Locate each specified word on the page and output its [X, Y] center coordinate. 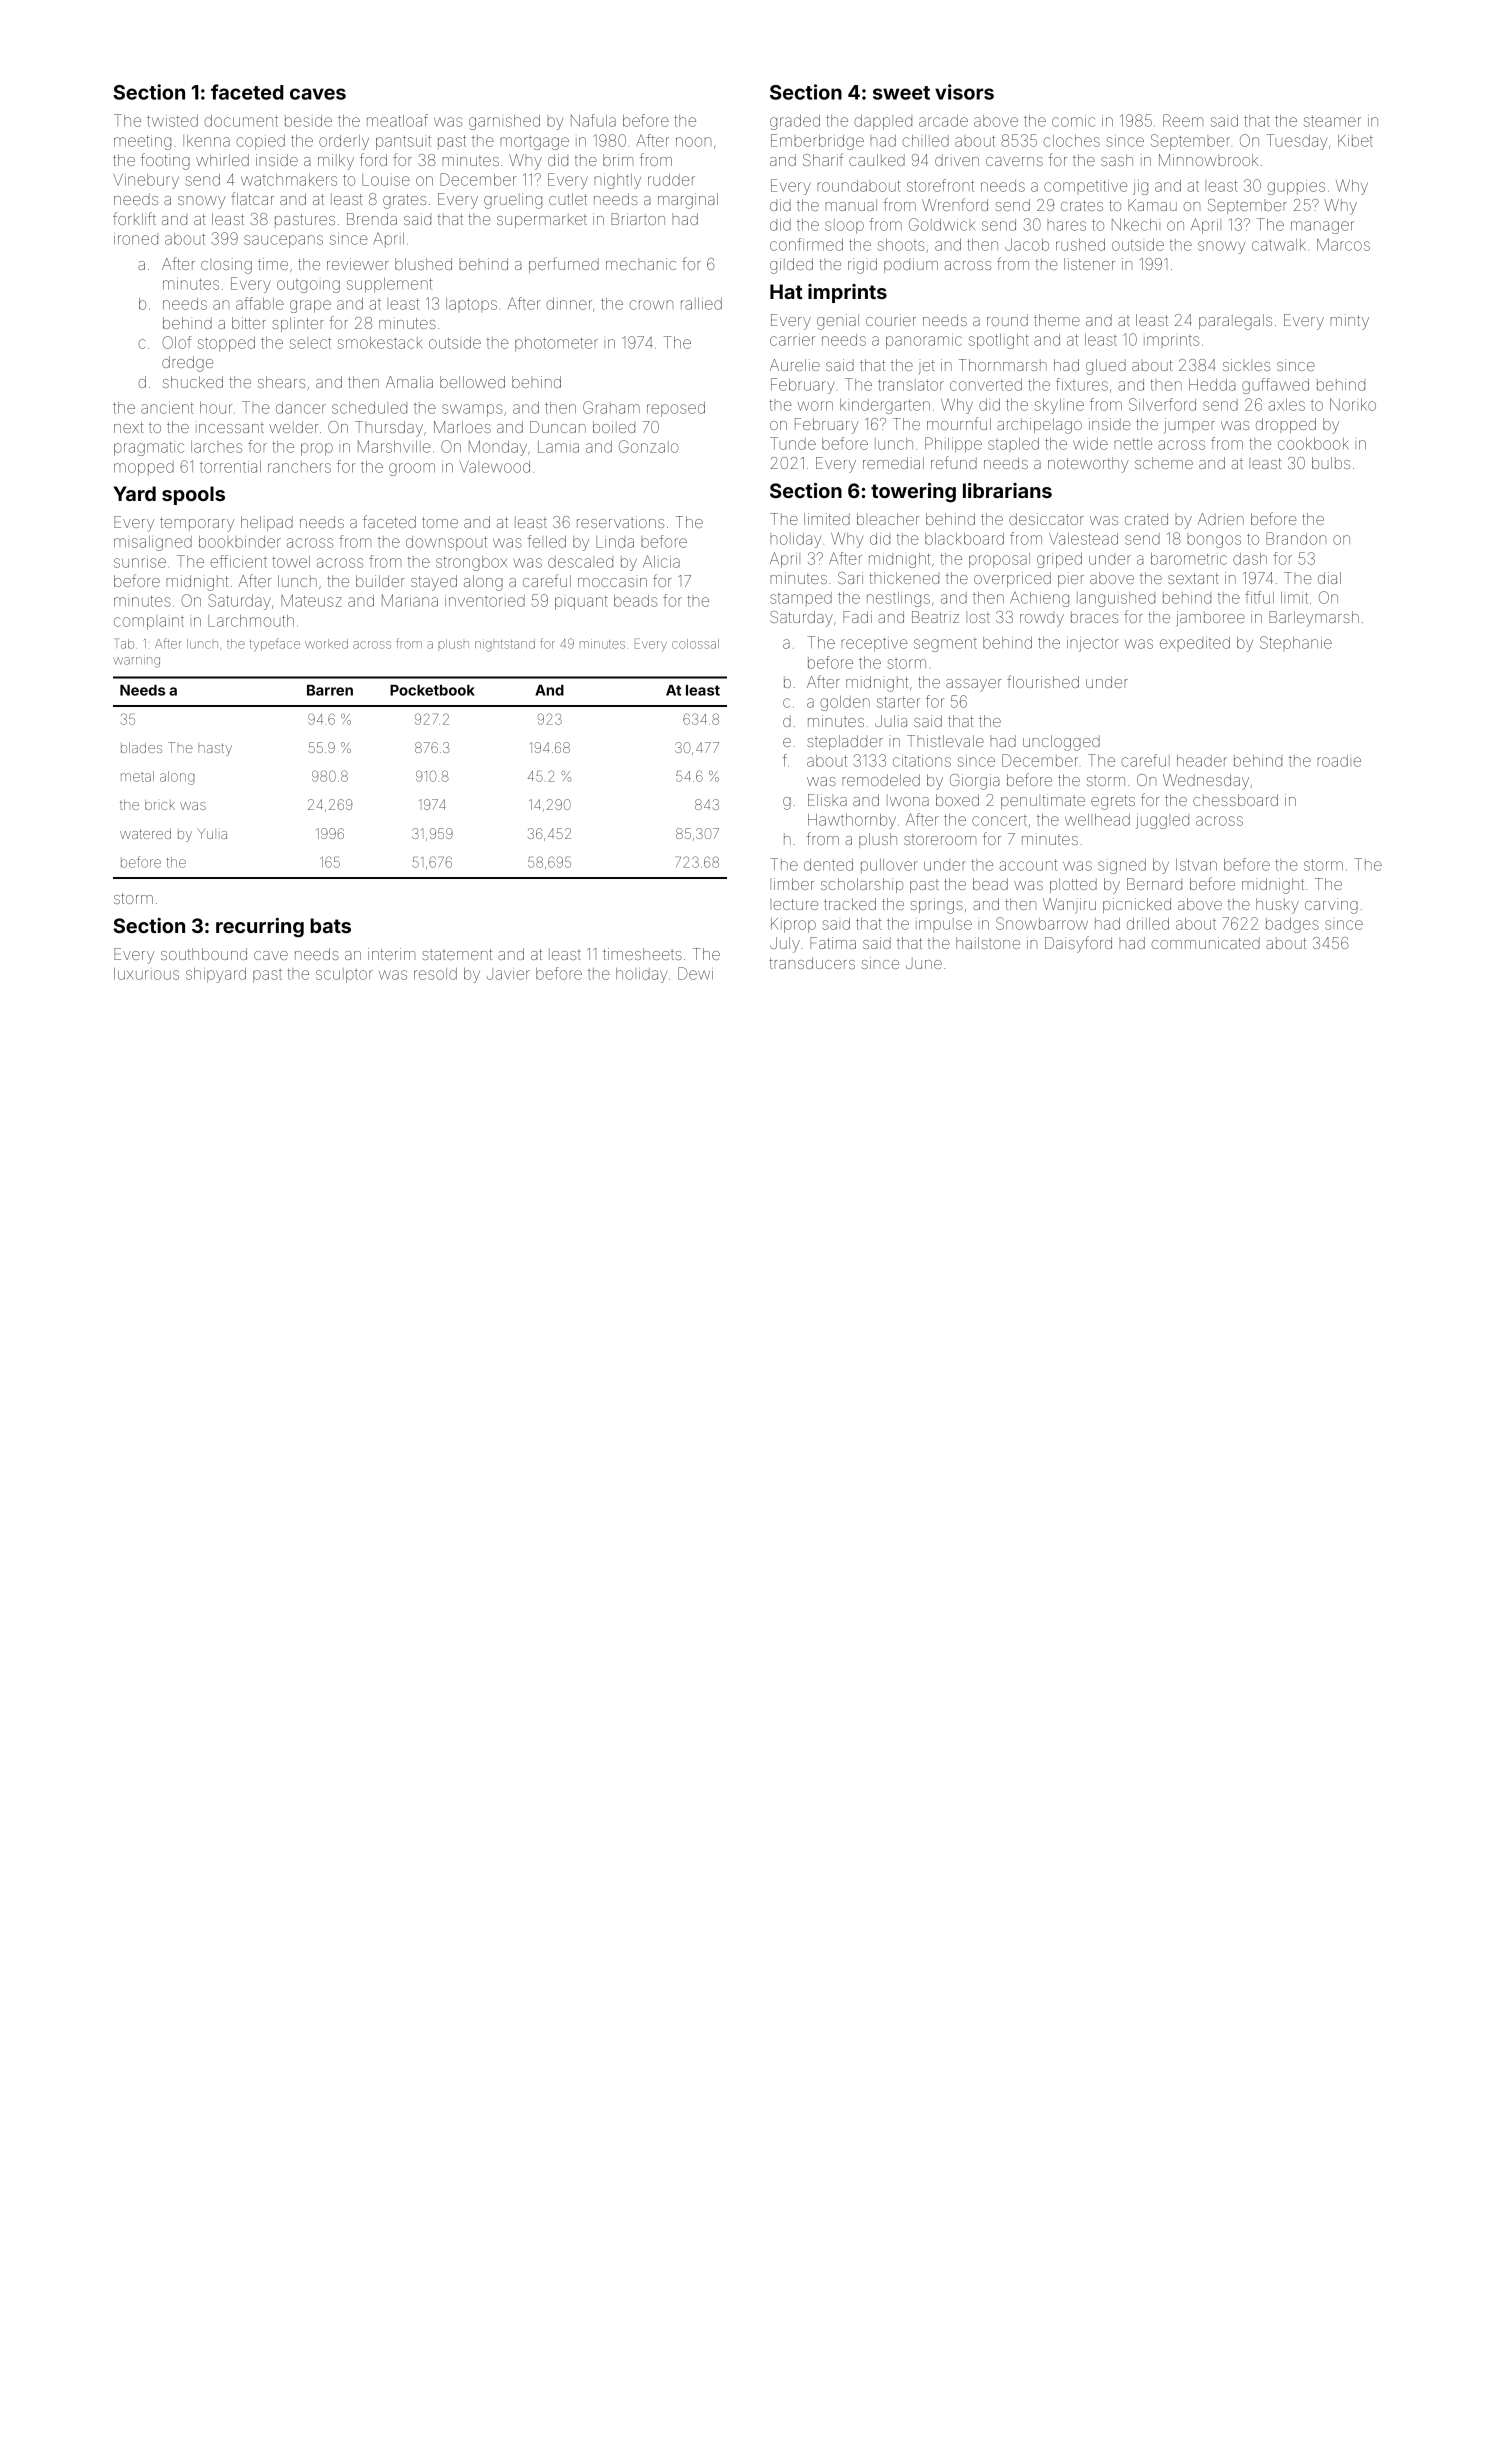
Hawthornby [852, 821]
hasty [215, 749]
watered [145, 834]
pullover [889, 866]
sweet [901, 93]
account [1028, 865]
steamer [1332, 121]
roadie [1339, 761]
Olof [176, 342]
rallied [701, 304]
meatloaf [397, 120]
